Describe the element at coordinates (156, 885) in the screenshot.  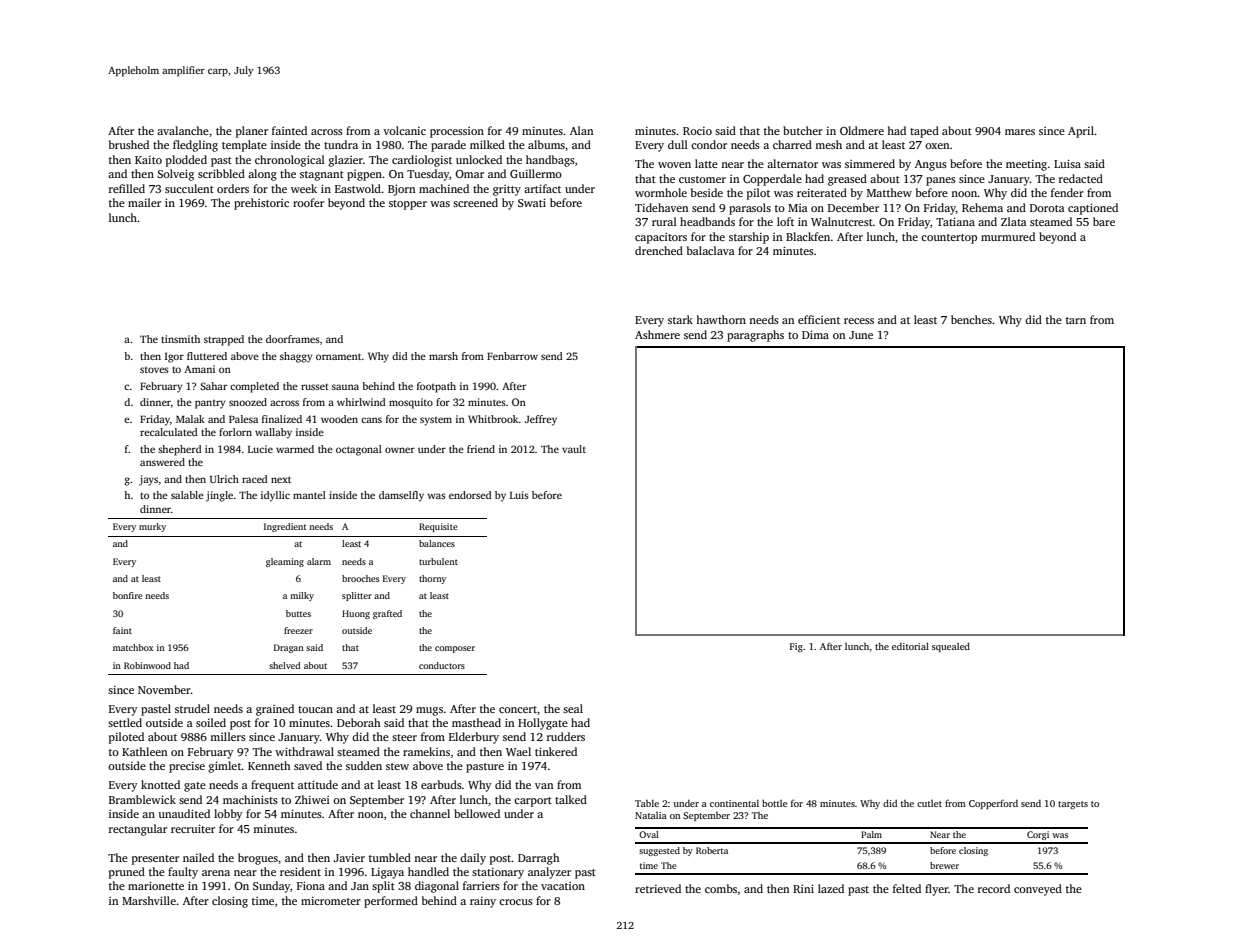
I see `marionette` at that location.
